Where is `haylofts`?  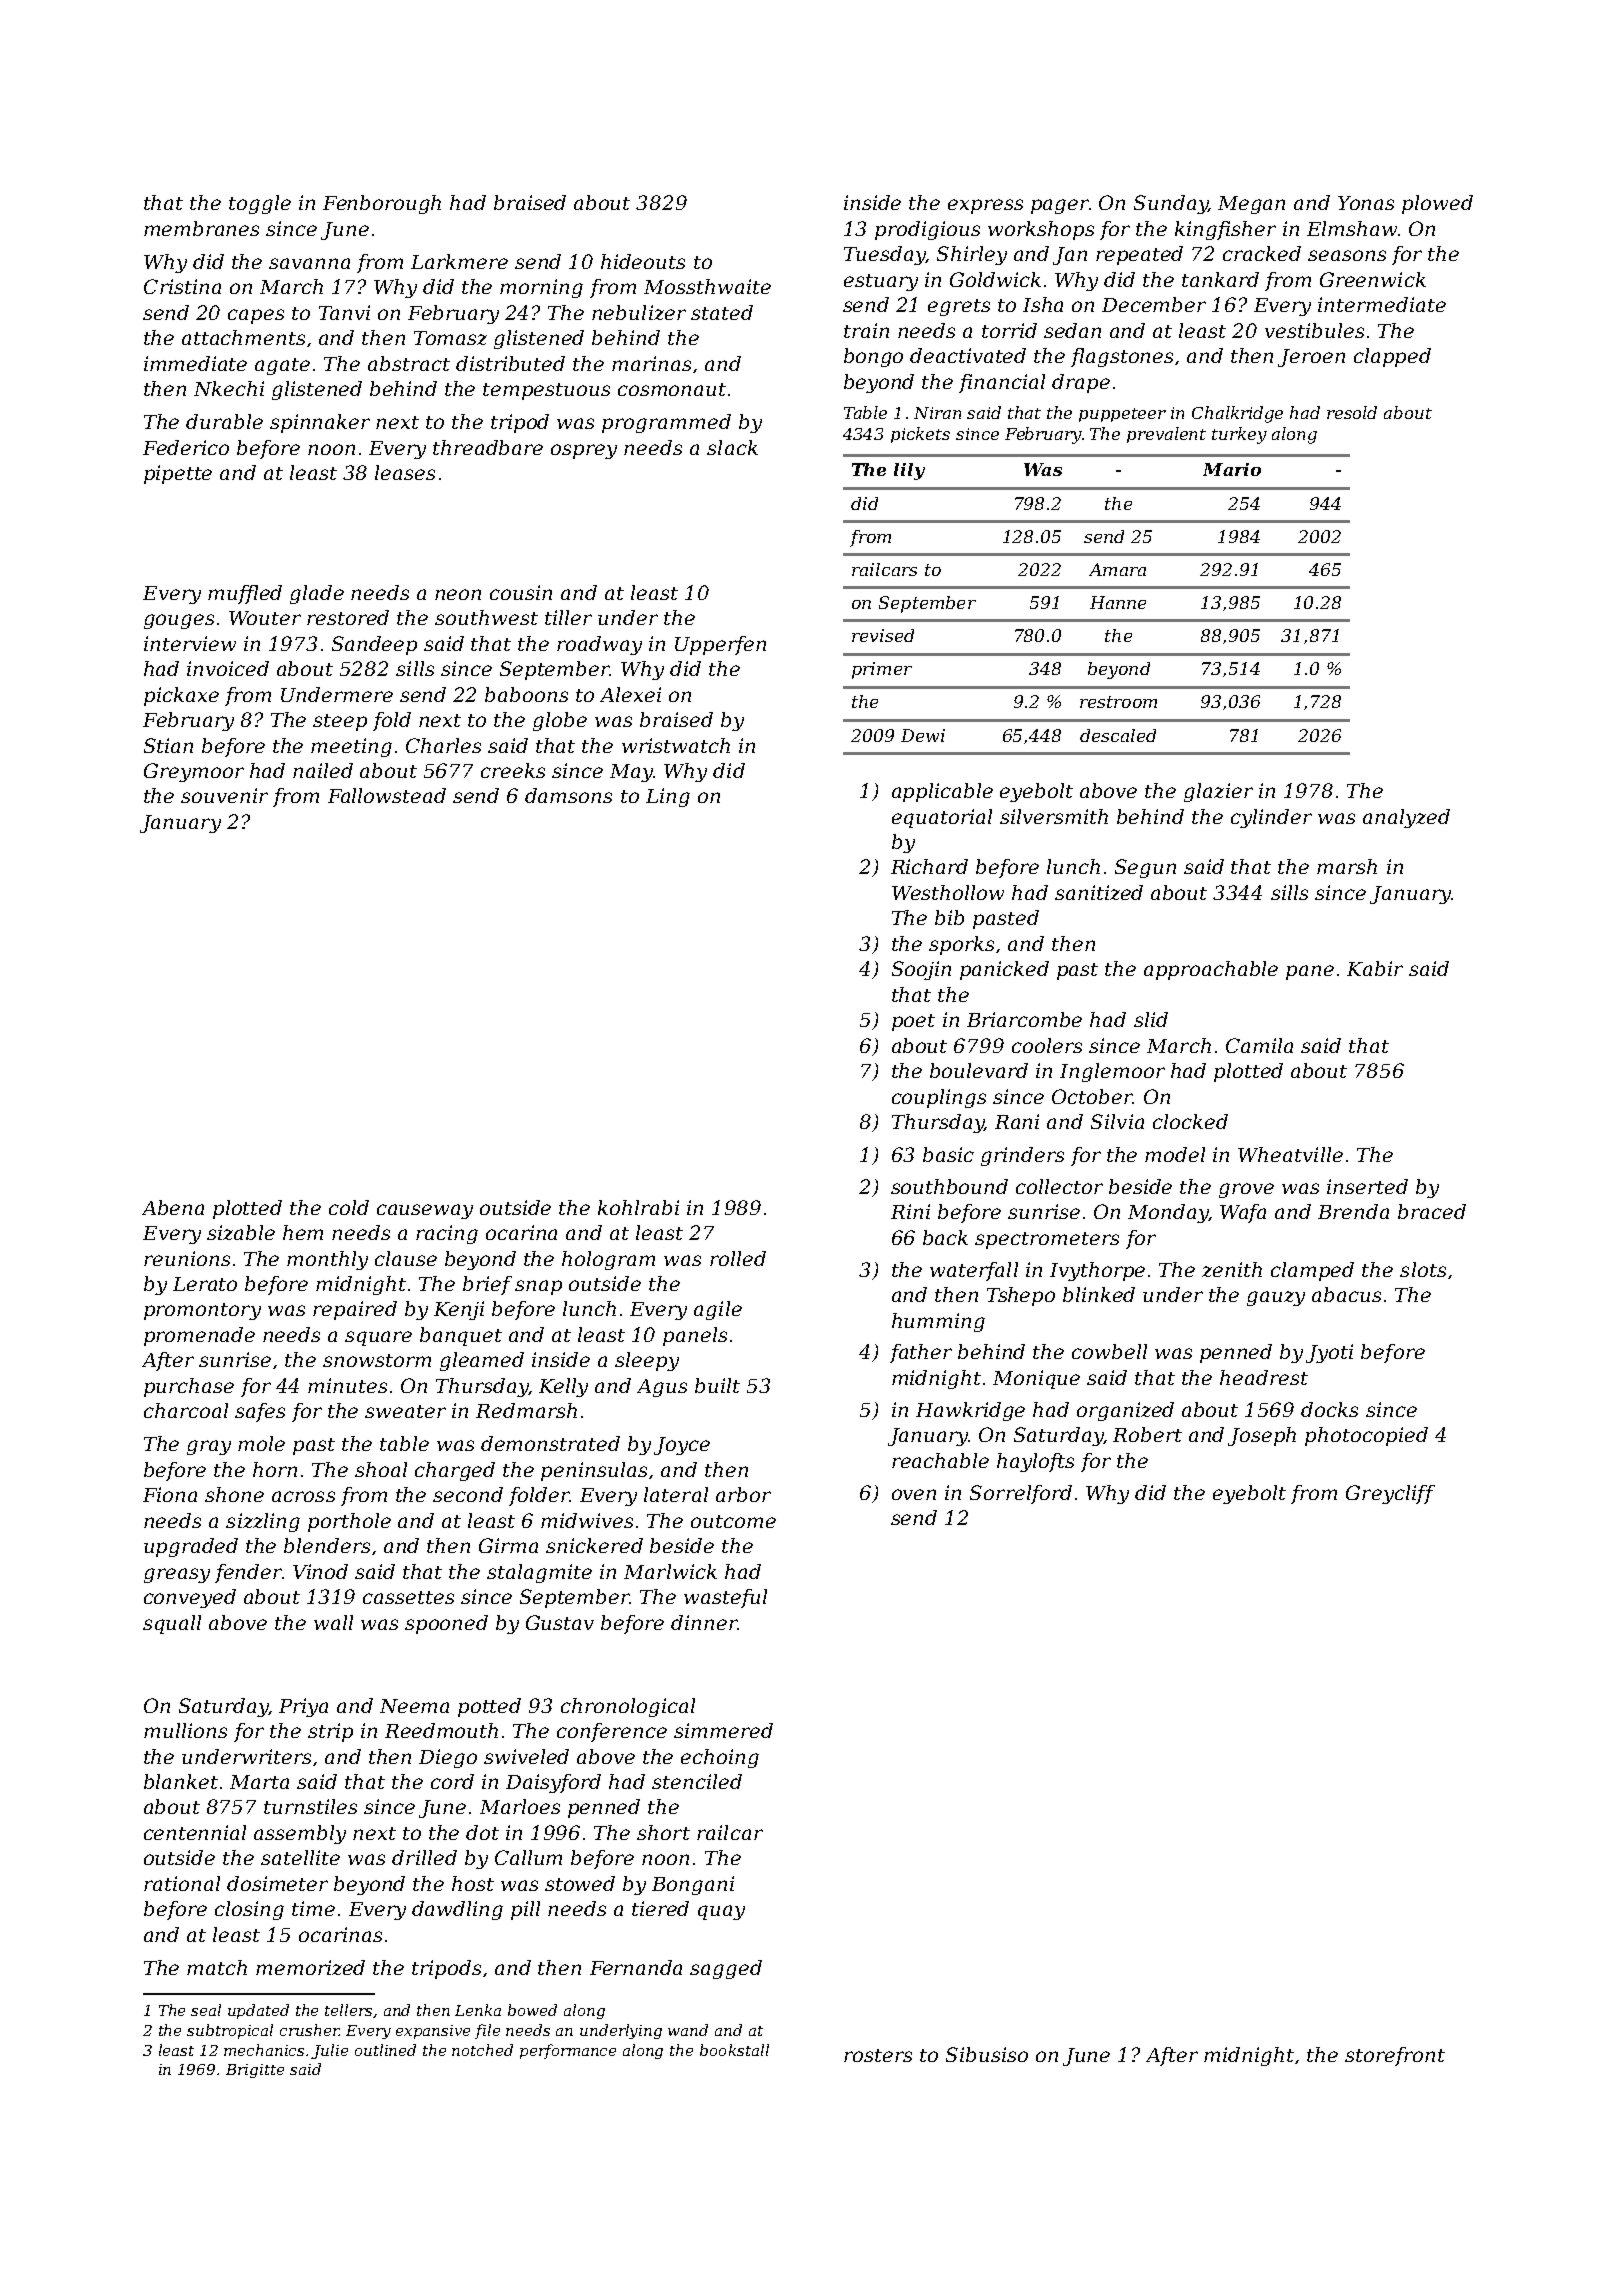
haylofts is located at coordinates (1035, 1462).
